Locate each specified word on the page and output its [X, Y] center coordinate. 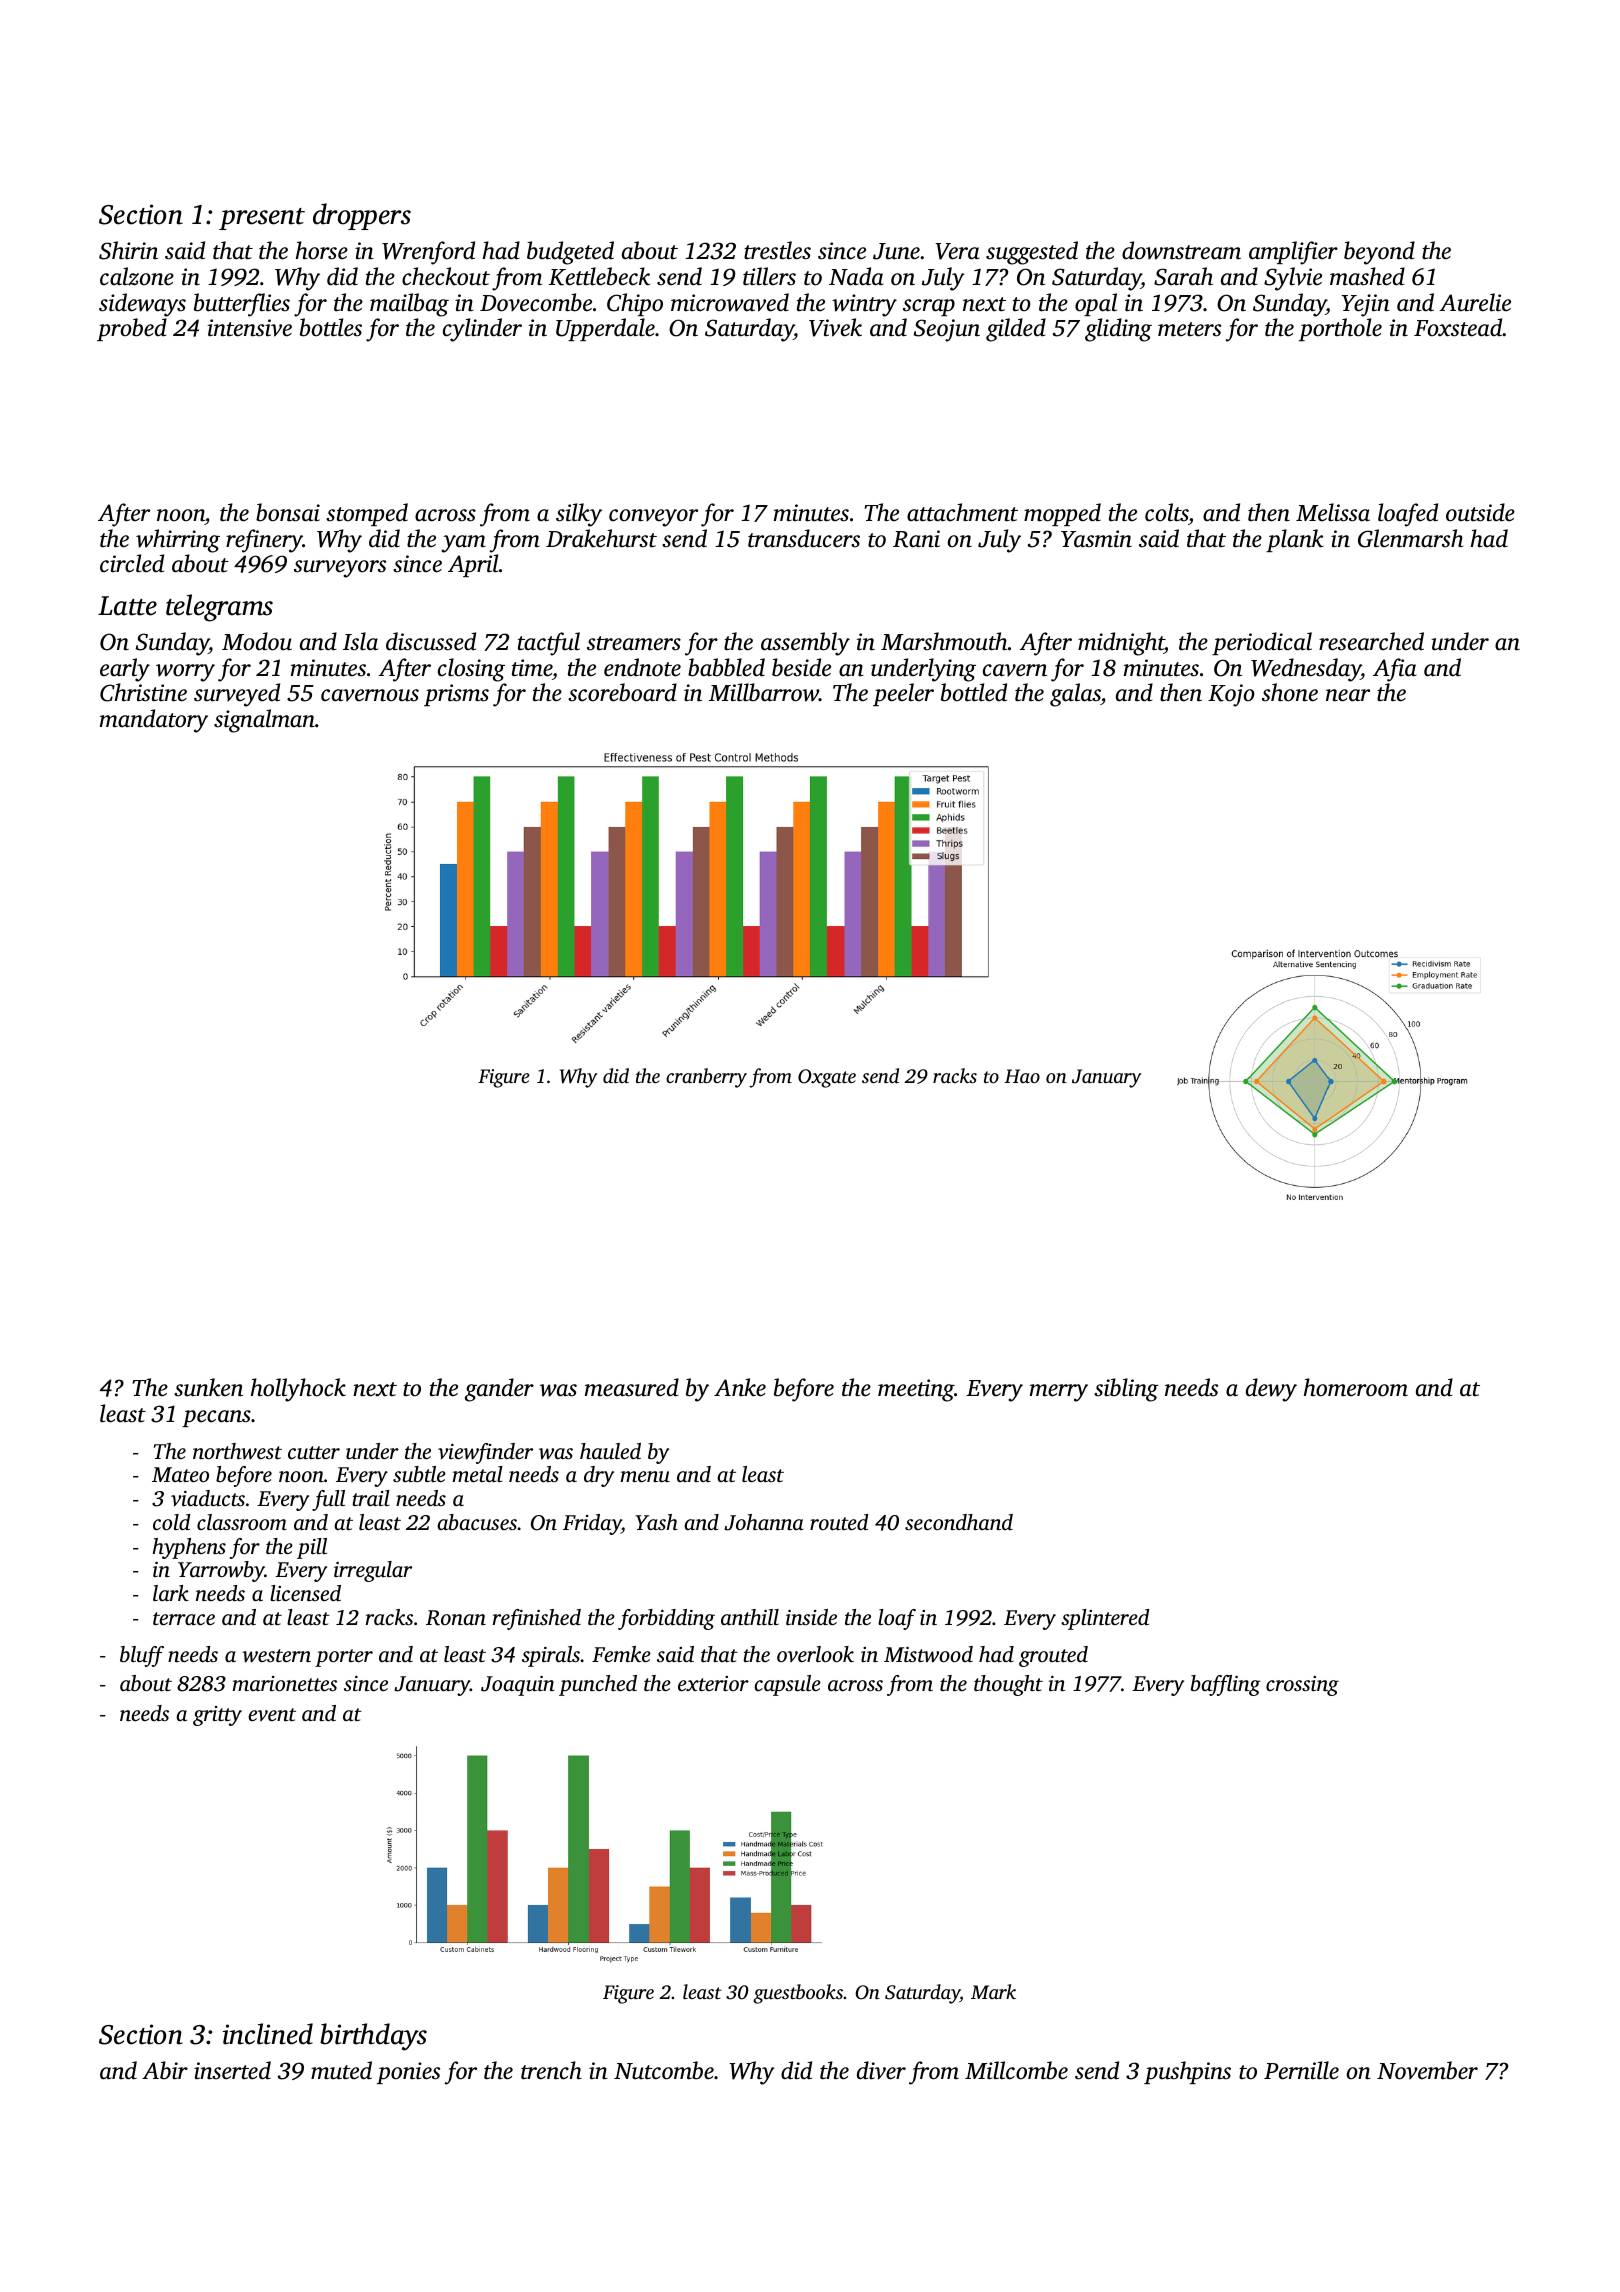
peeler [903, 694]
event [272, 1714]
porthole [1340, 329]
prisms [456, 695]
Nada [856, 276]
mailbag [409, 305]
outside [1480, 512]
